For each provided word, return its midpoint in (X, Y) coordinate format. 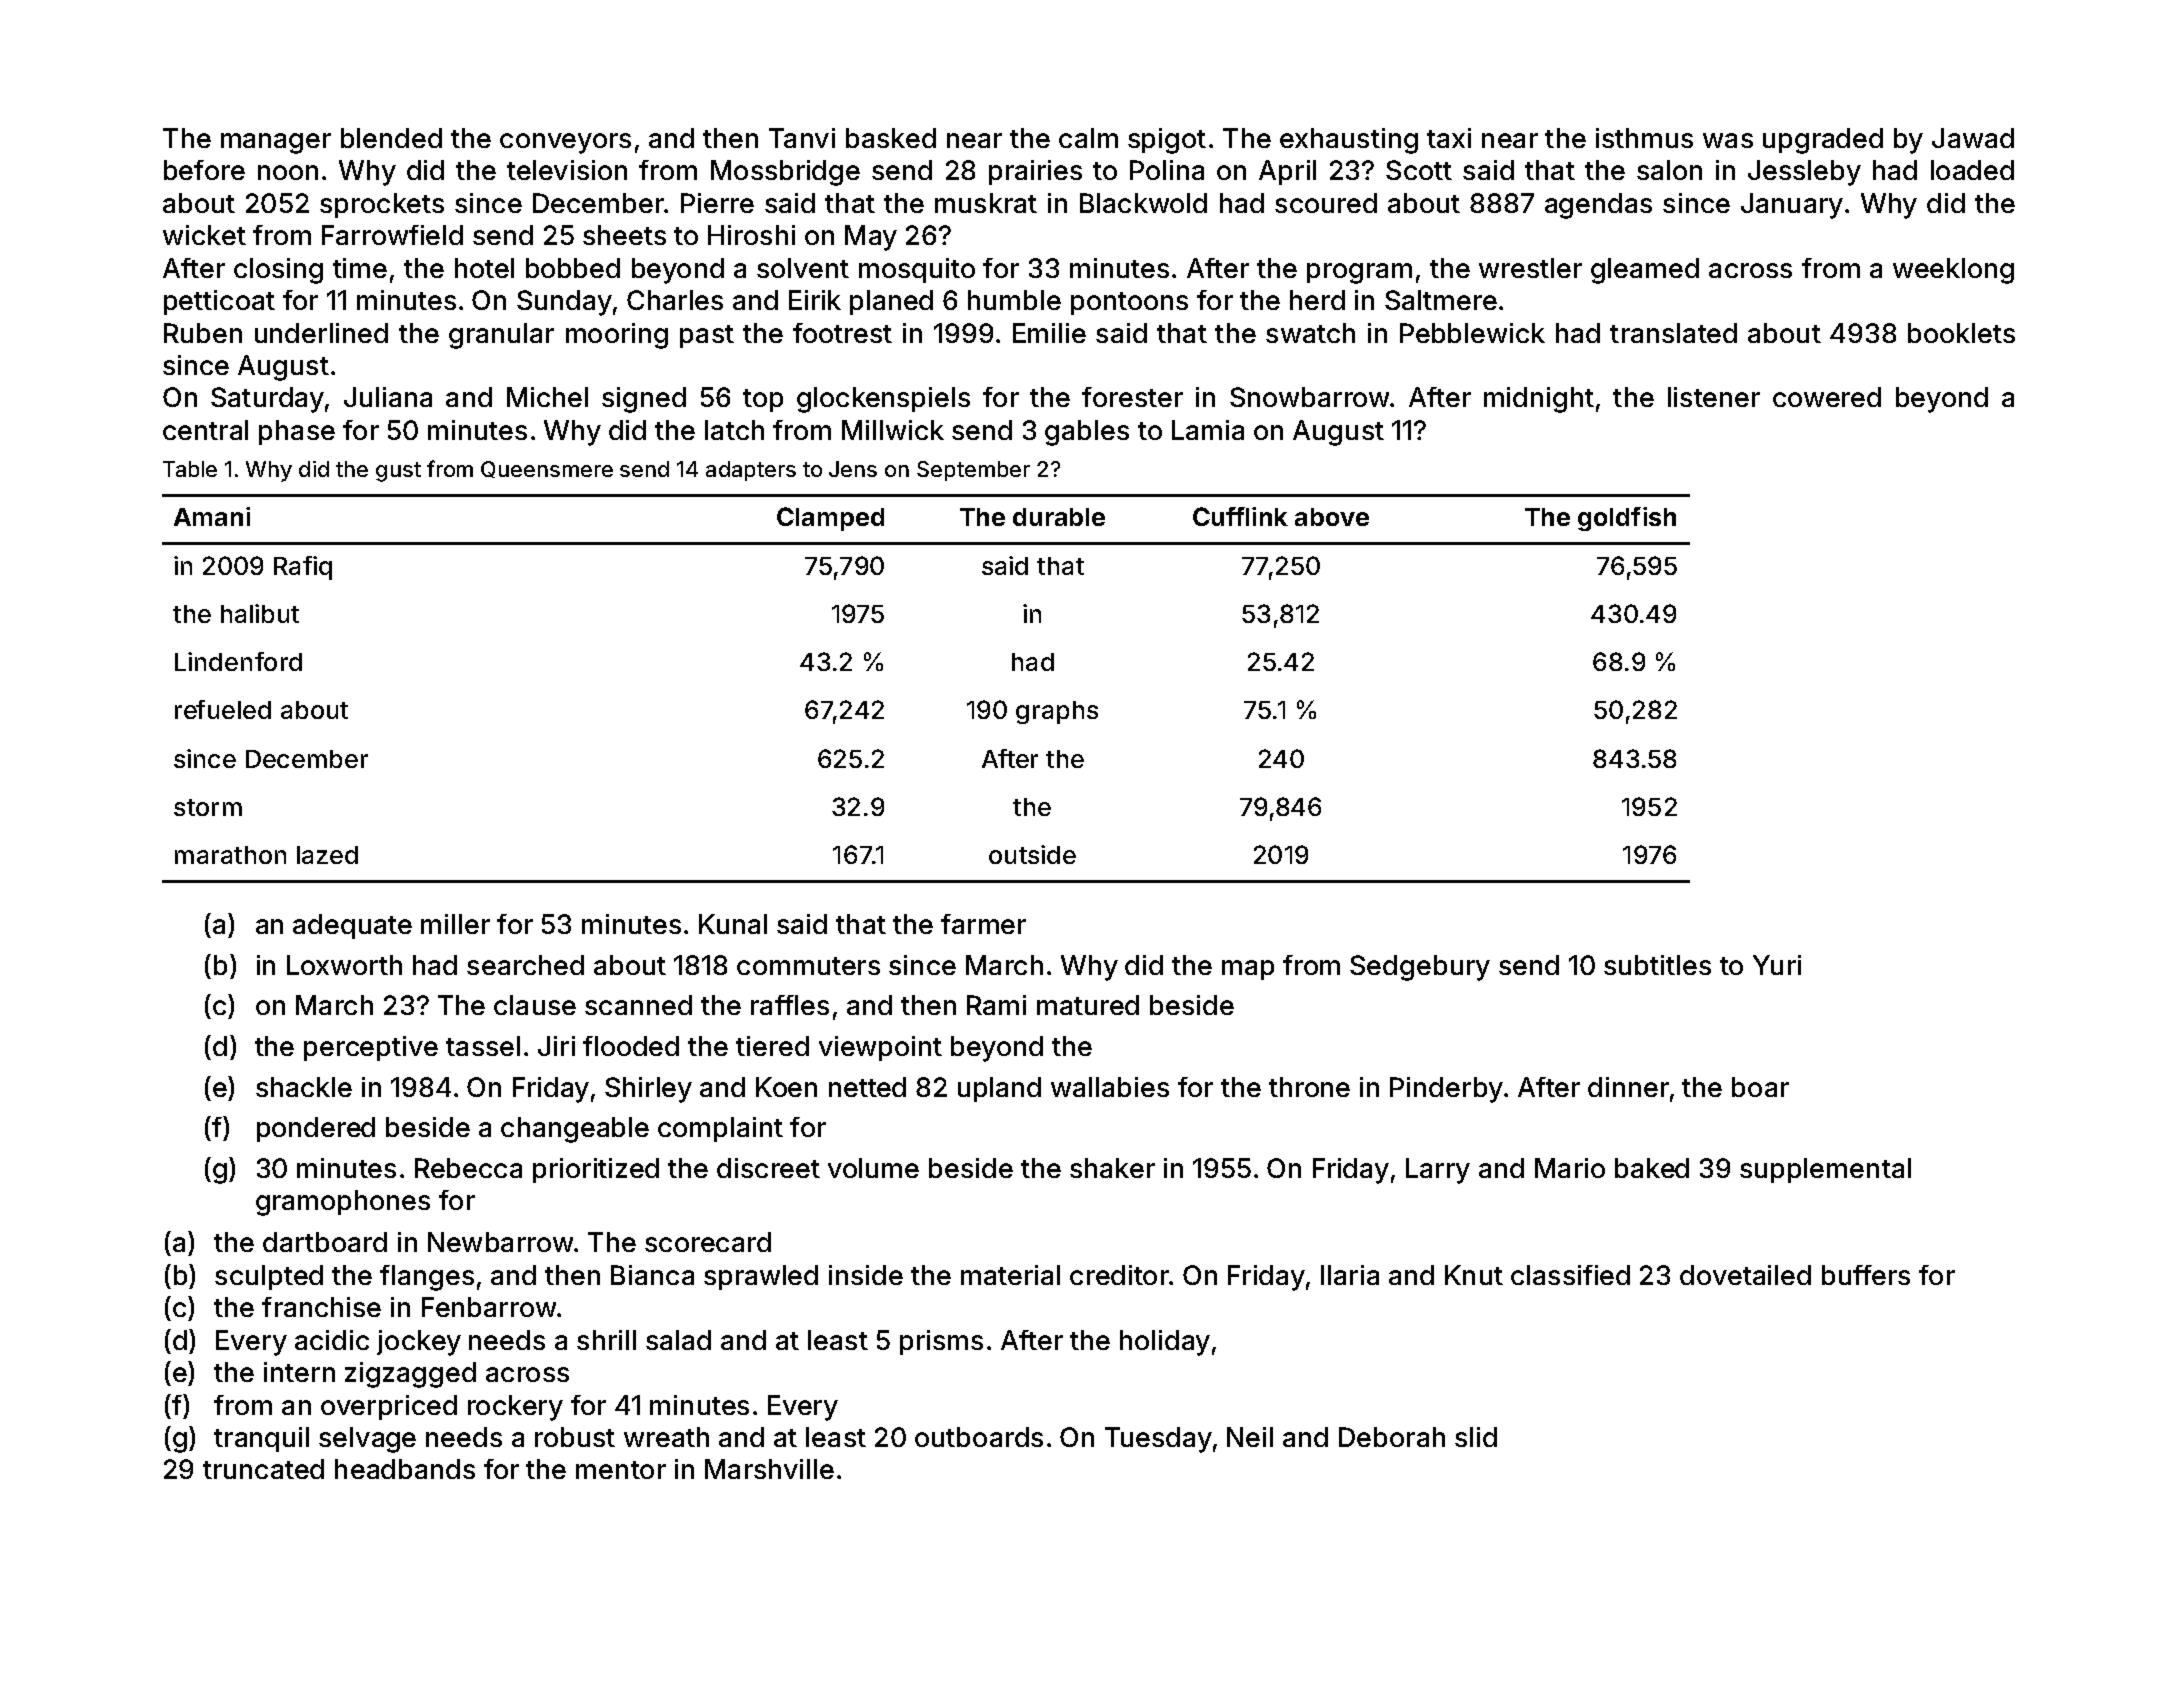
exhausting (1349, 141)
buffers (1866, 1275)
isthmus (1644, 138)
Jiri (556, 1046)
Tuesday (1158, 1440)
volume (873, 1168)
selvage (367, 1440)
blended (391, 138)
